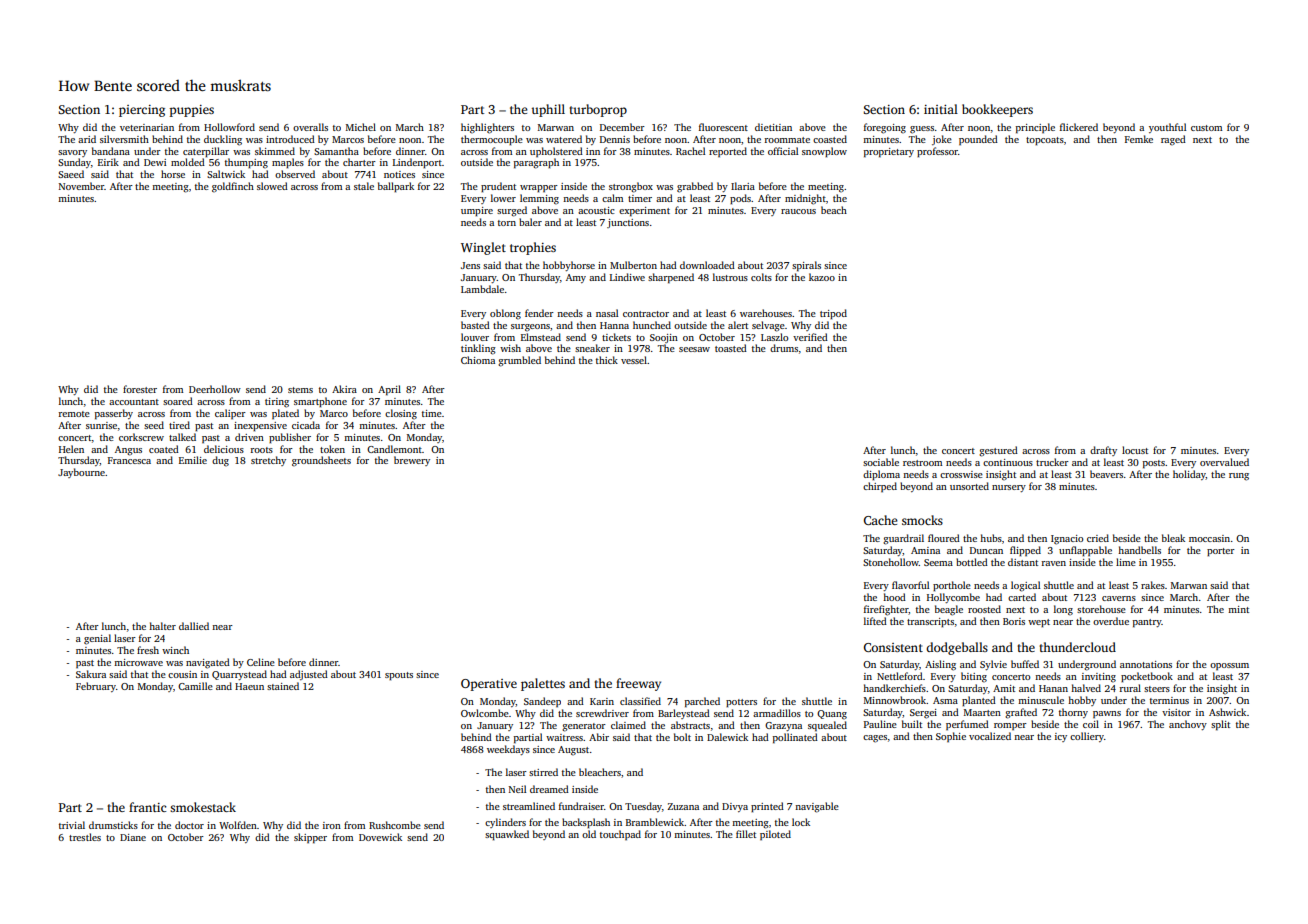  Describe the element at coordinates (1173, 538) in the screenshot. I see `bleak` at that location.
